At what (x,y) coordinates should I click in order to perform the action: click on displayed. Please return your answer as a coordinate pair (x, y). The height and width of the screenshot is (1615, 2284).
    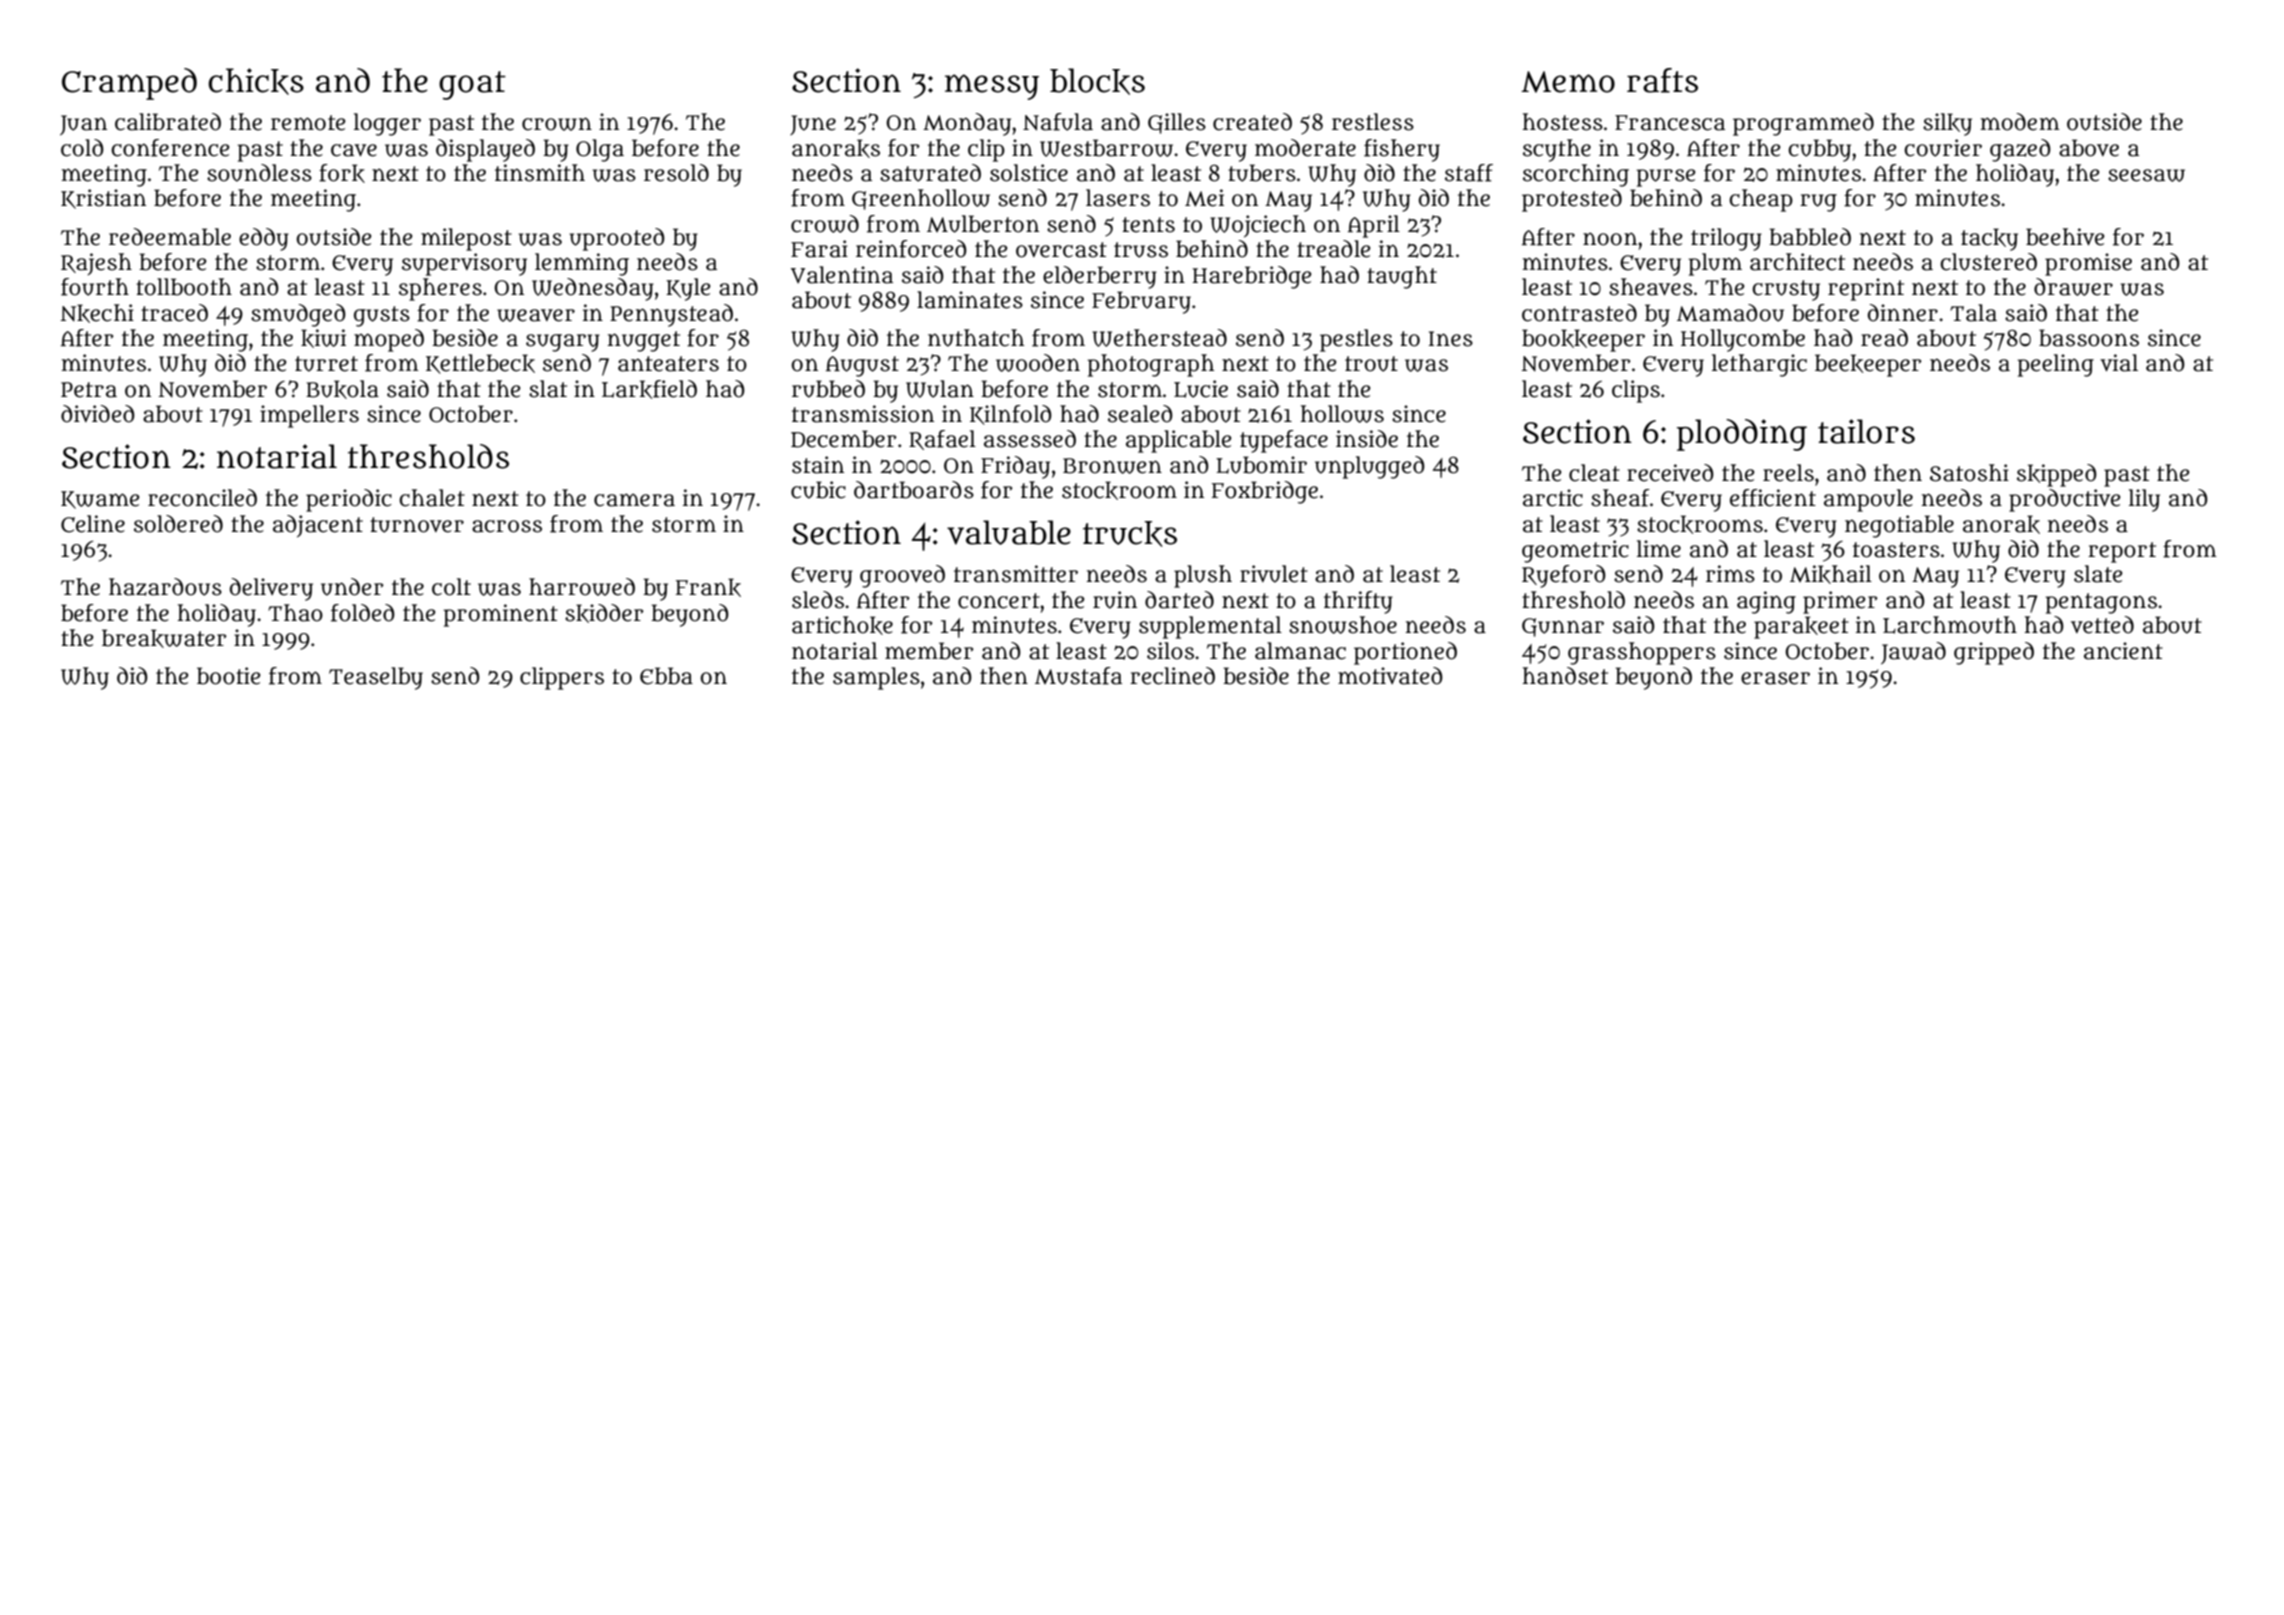
    Looking at the image, I should click on (485, 150).
